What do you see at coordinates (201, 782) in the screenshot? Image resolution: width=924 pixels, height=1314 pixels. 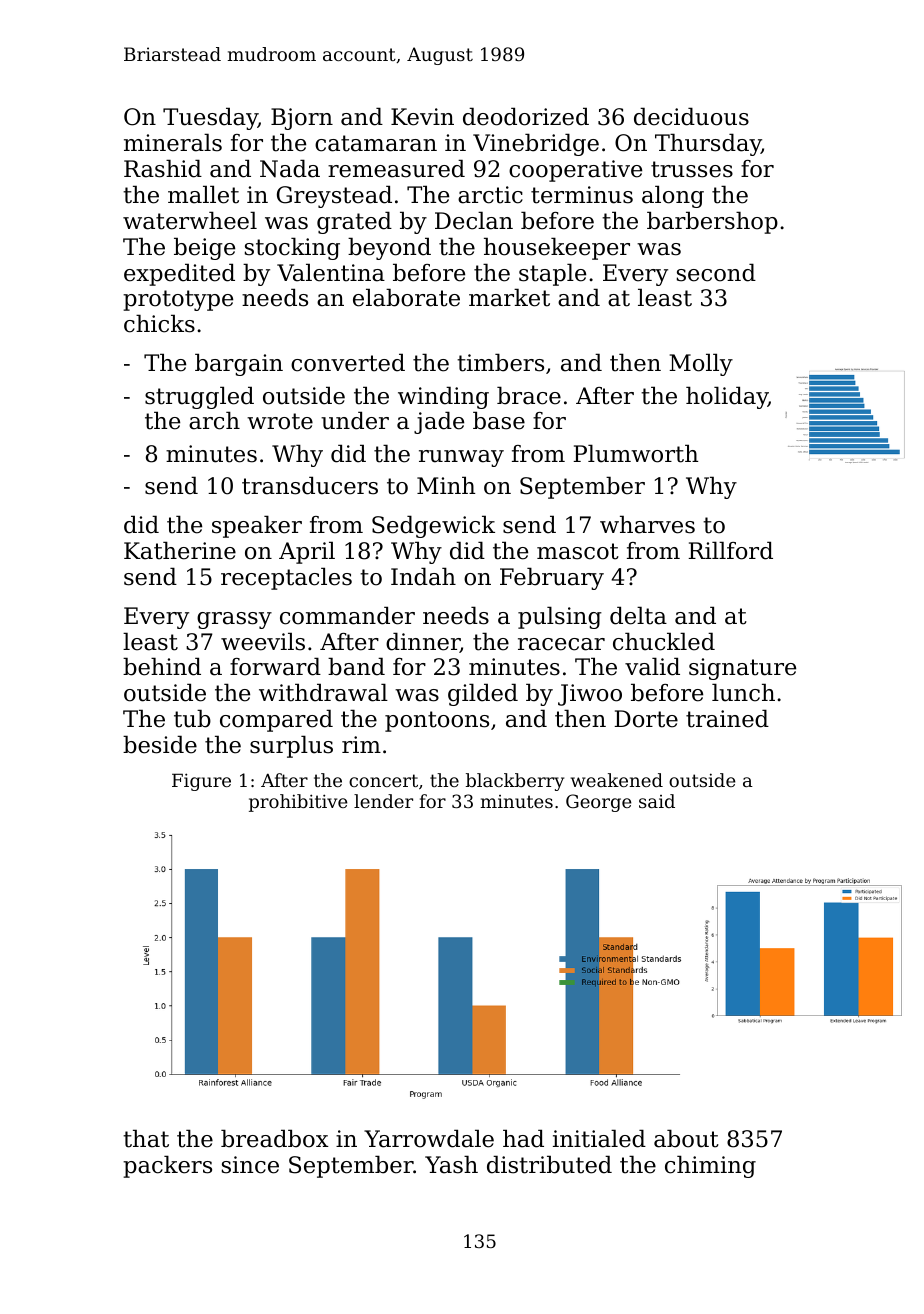 I see `Figure` at bounding box center [201, 782].
